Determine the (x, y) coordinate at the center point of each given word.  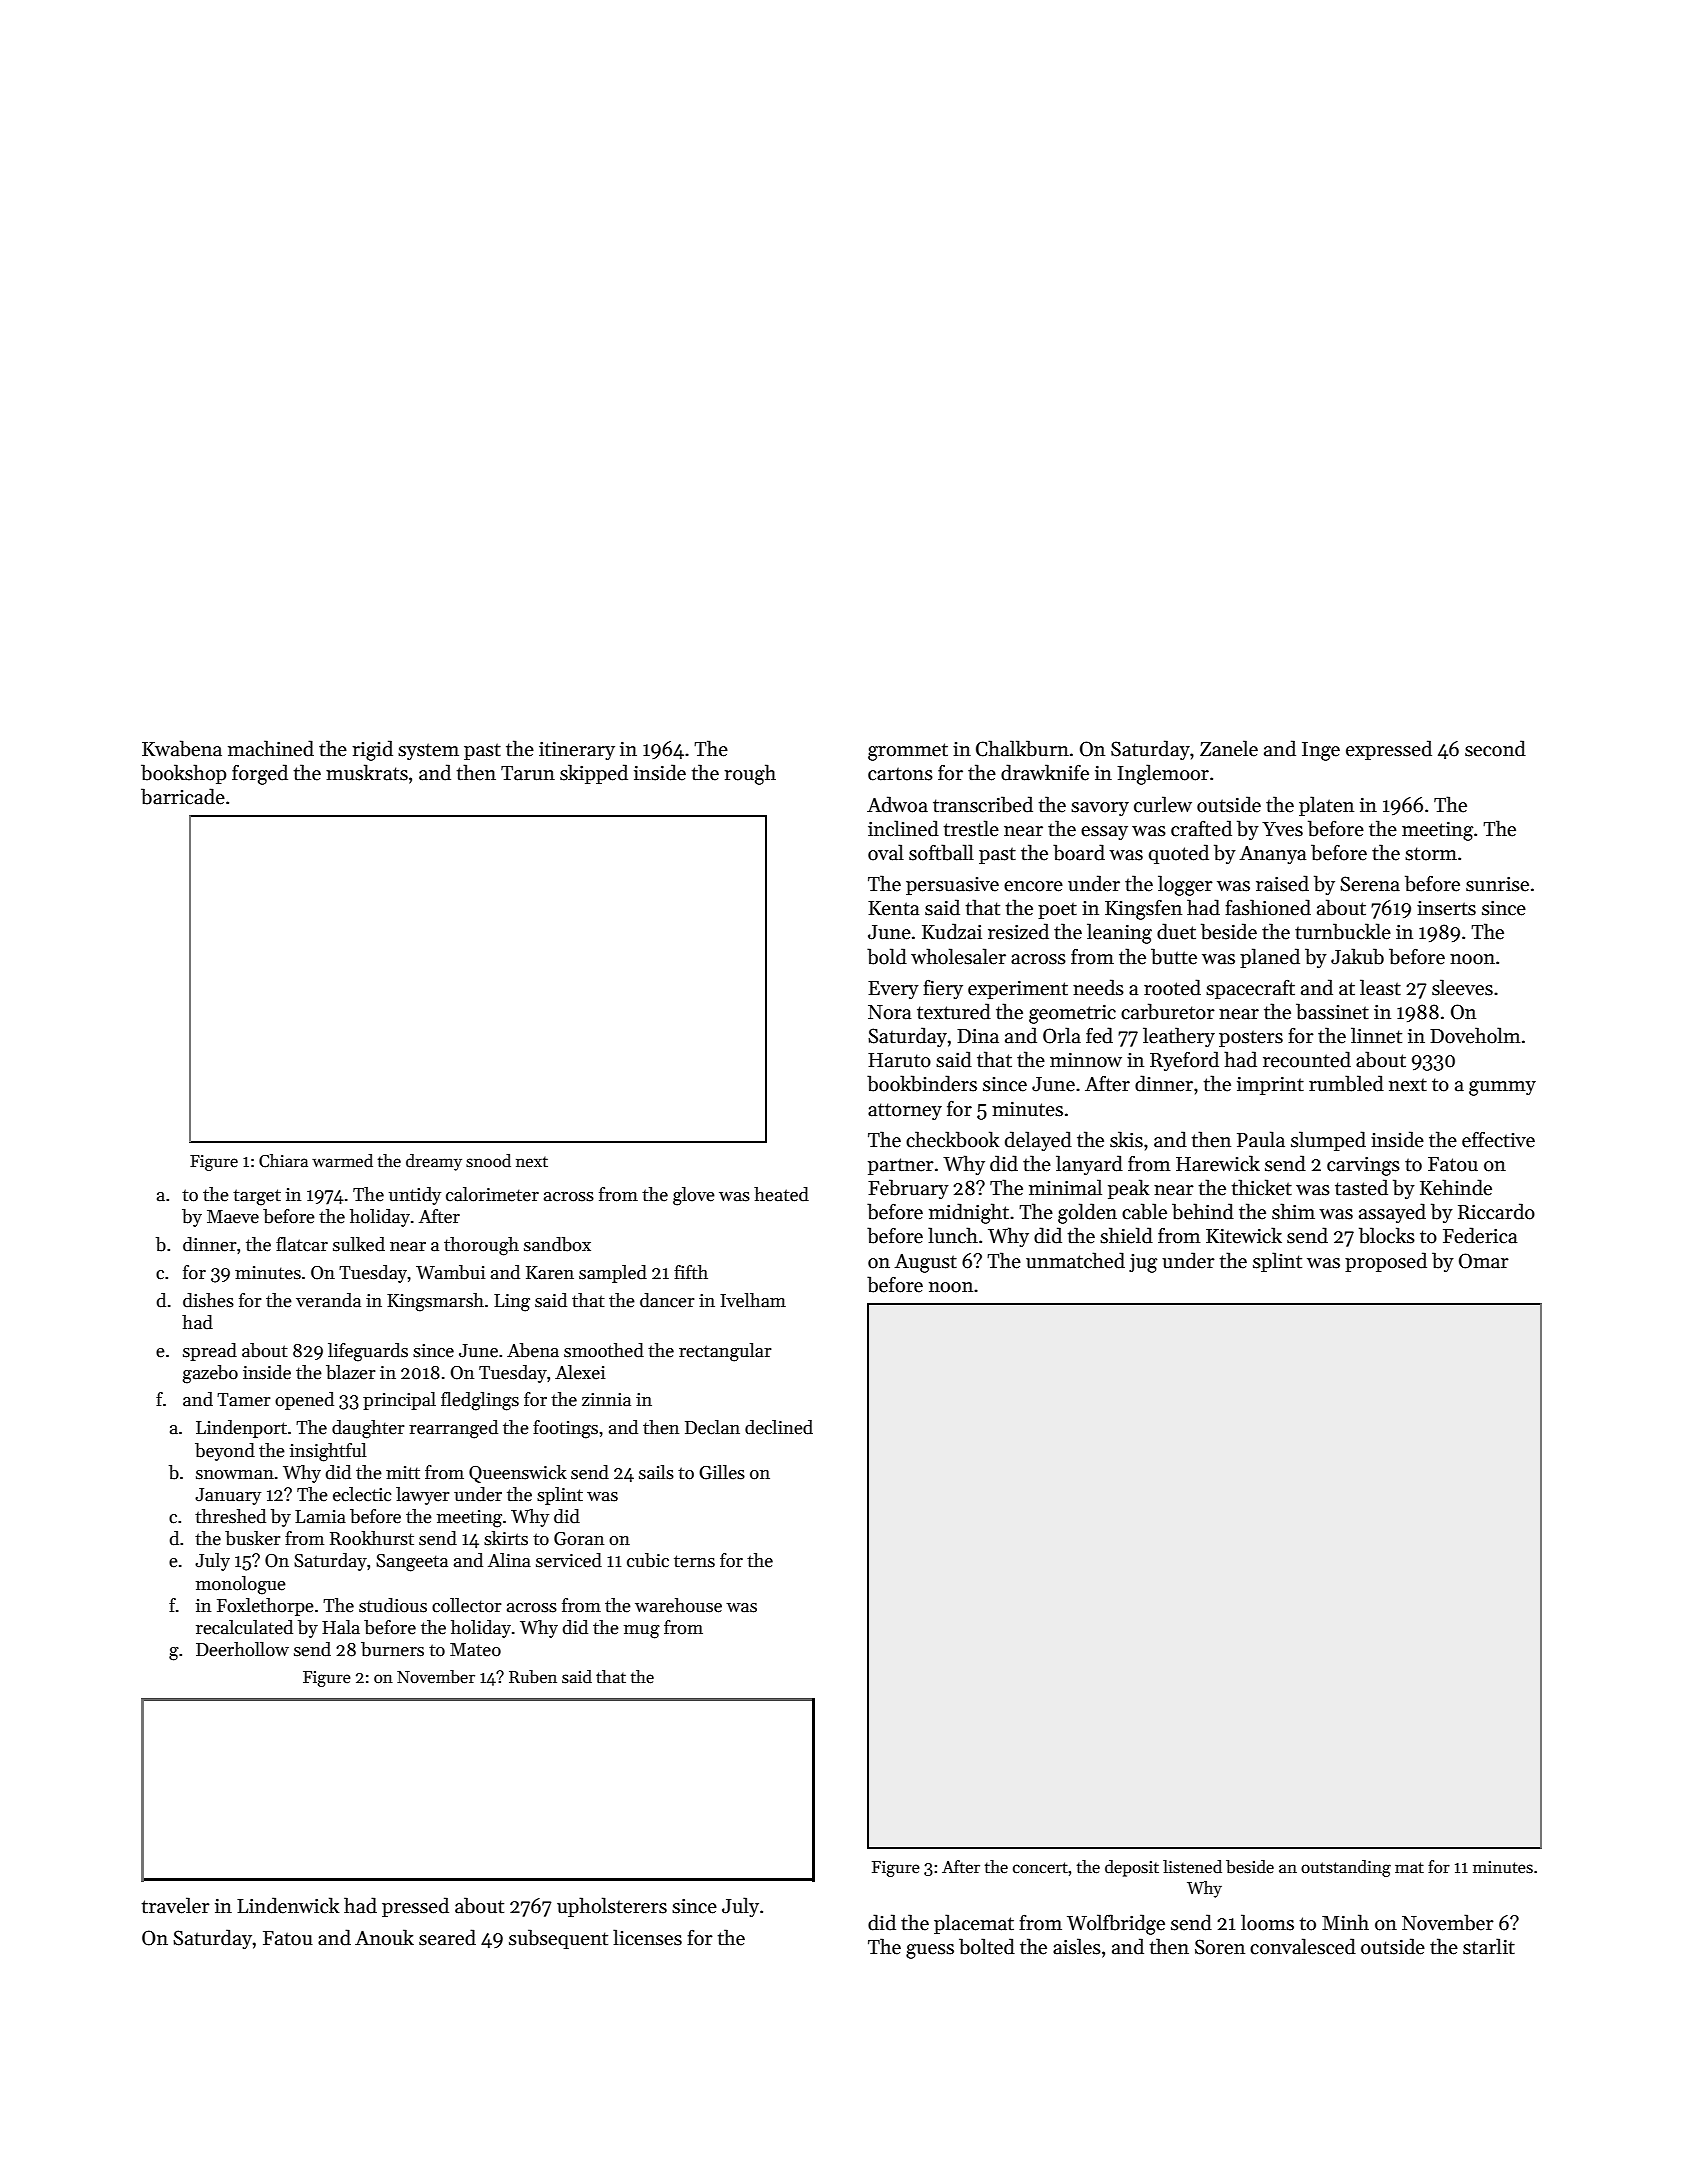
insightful (328, 1452)
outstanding (1346, 1868)
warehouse (678, 1605)
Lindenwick (288, 1905)
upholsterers (612, 1907)
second (1495, 748)
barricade (183, 796)
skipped (594, 774)
